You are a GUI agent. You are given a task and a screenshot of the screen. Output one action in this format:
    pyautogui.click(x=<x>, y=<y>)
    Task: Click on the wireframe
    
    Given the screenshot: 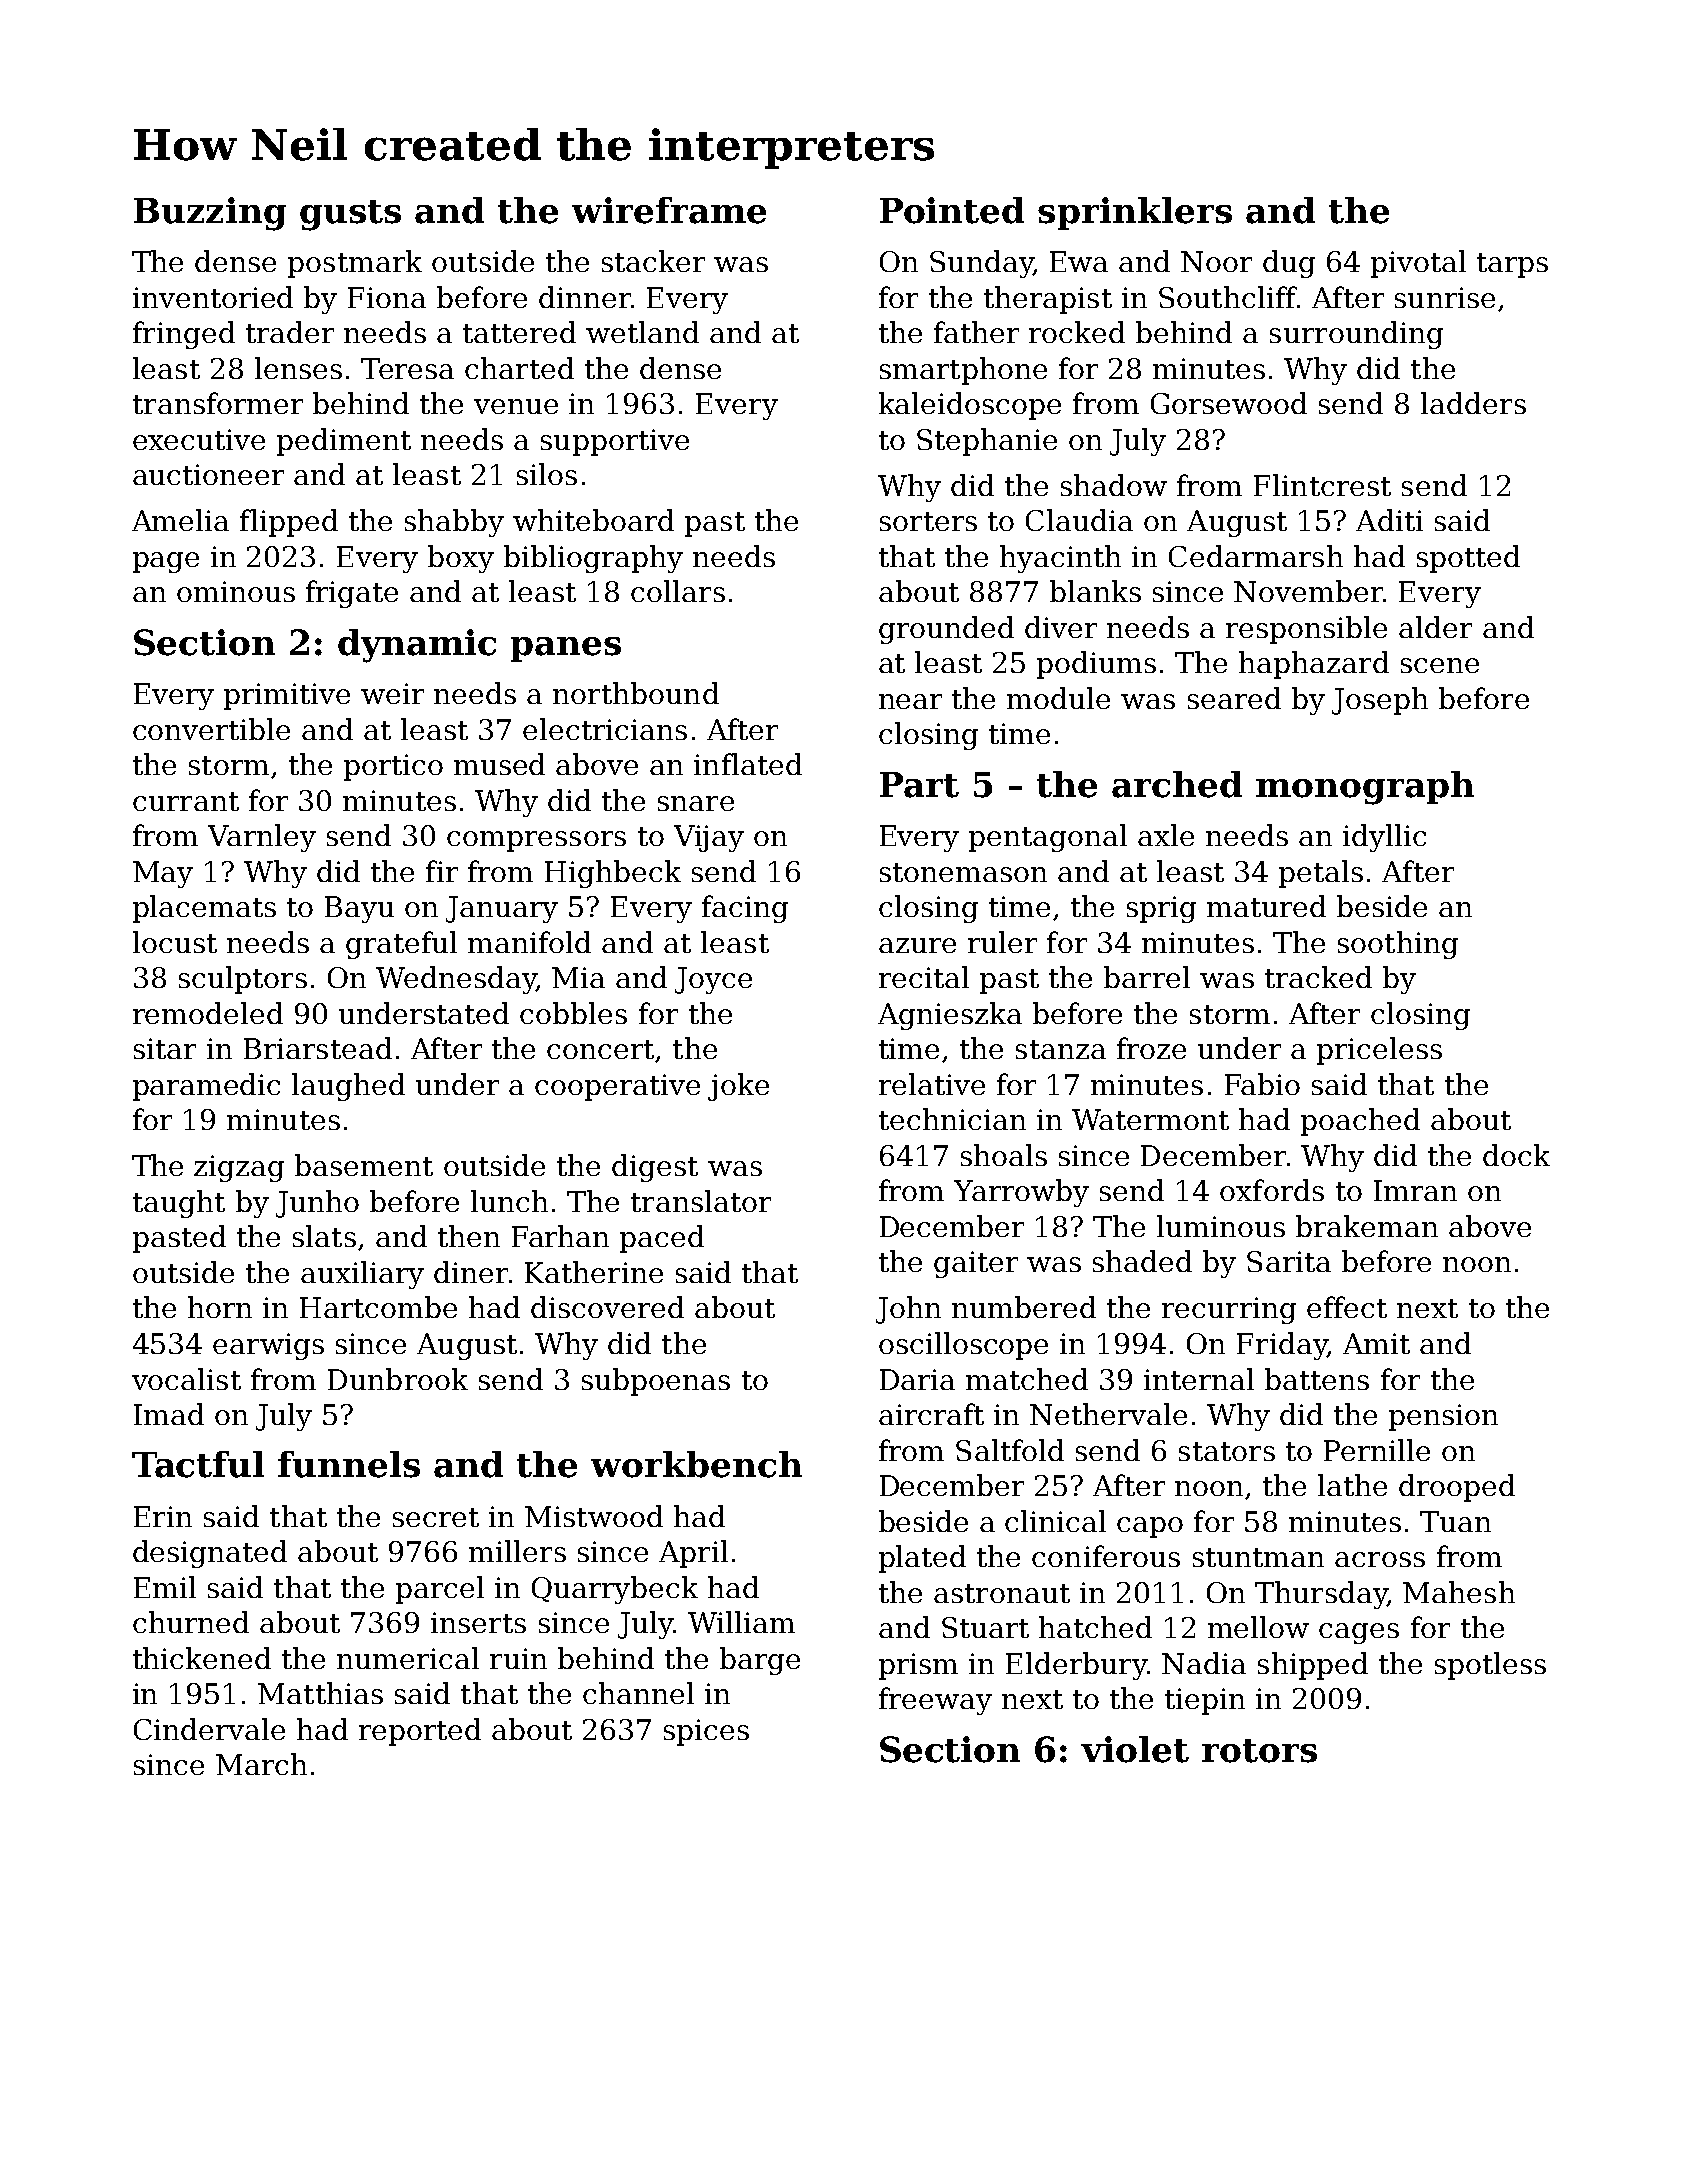 What is the action you would take?
    pyautogui.click(x=669, y=210)
